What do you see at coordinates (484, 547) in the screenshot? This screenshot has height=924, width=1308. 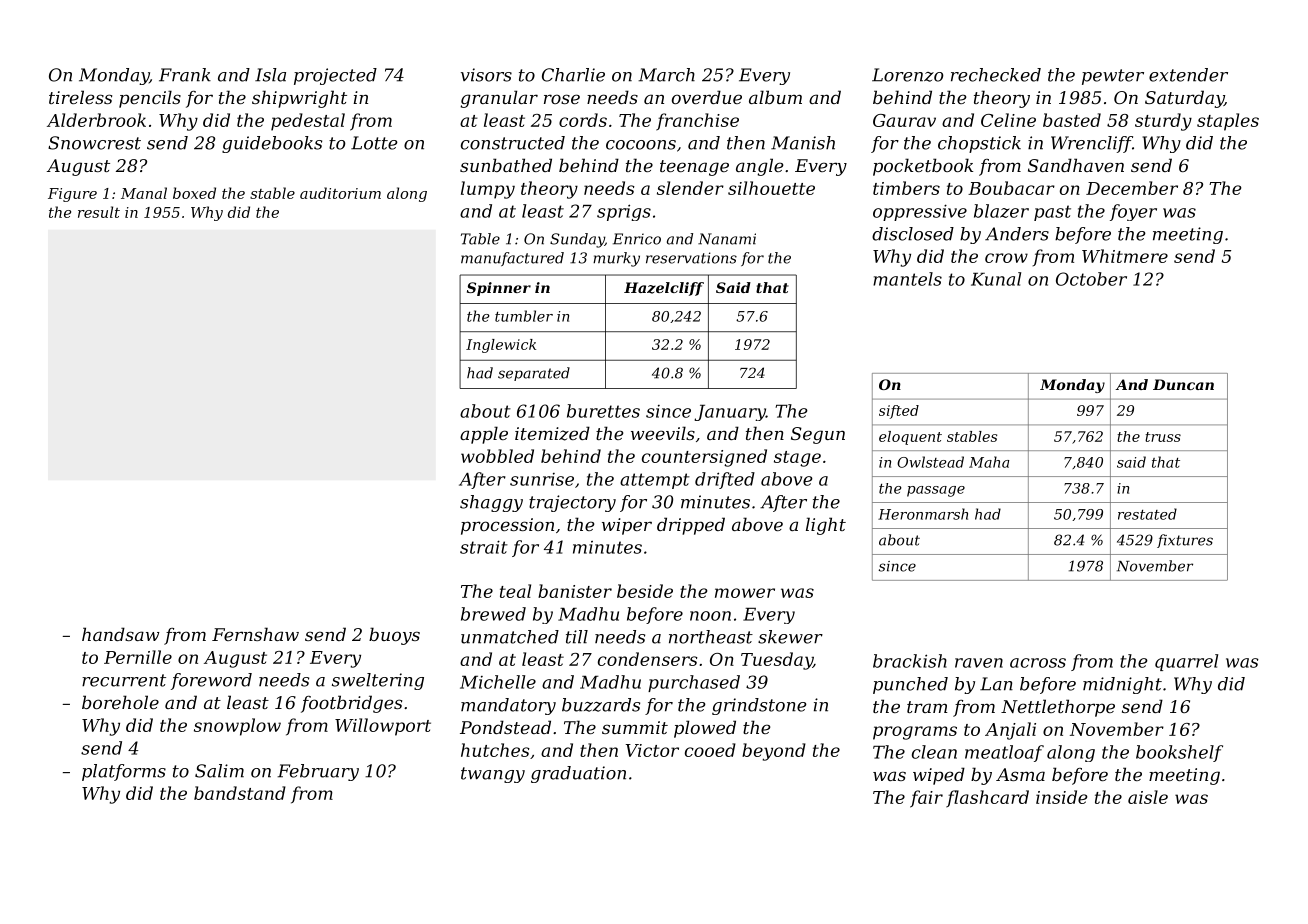 I see `strait` at bounding box center [484, 547].
